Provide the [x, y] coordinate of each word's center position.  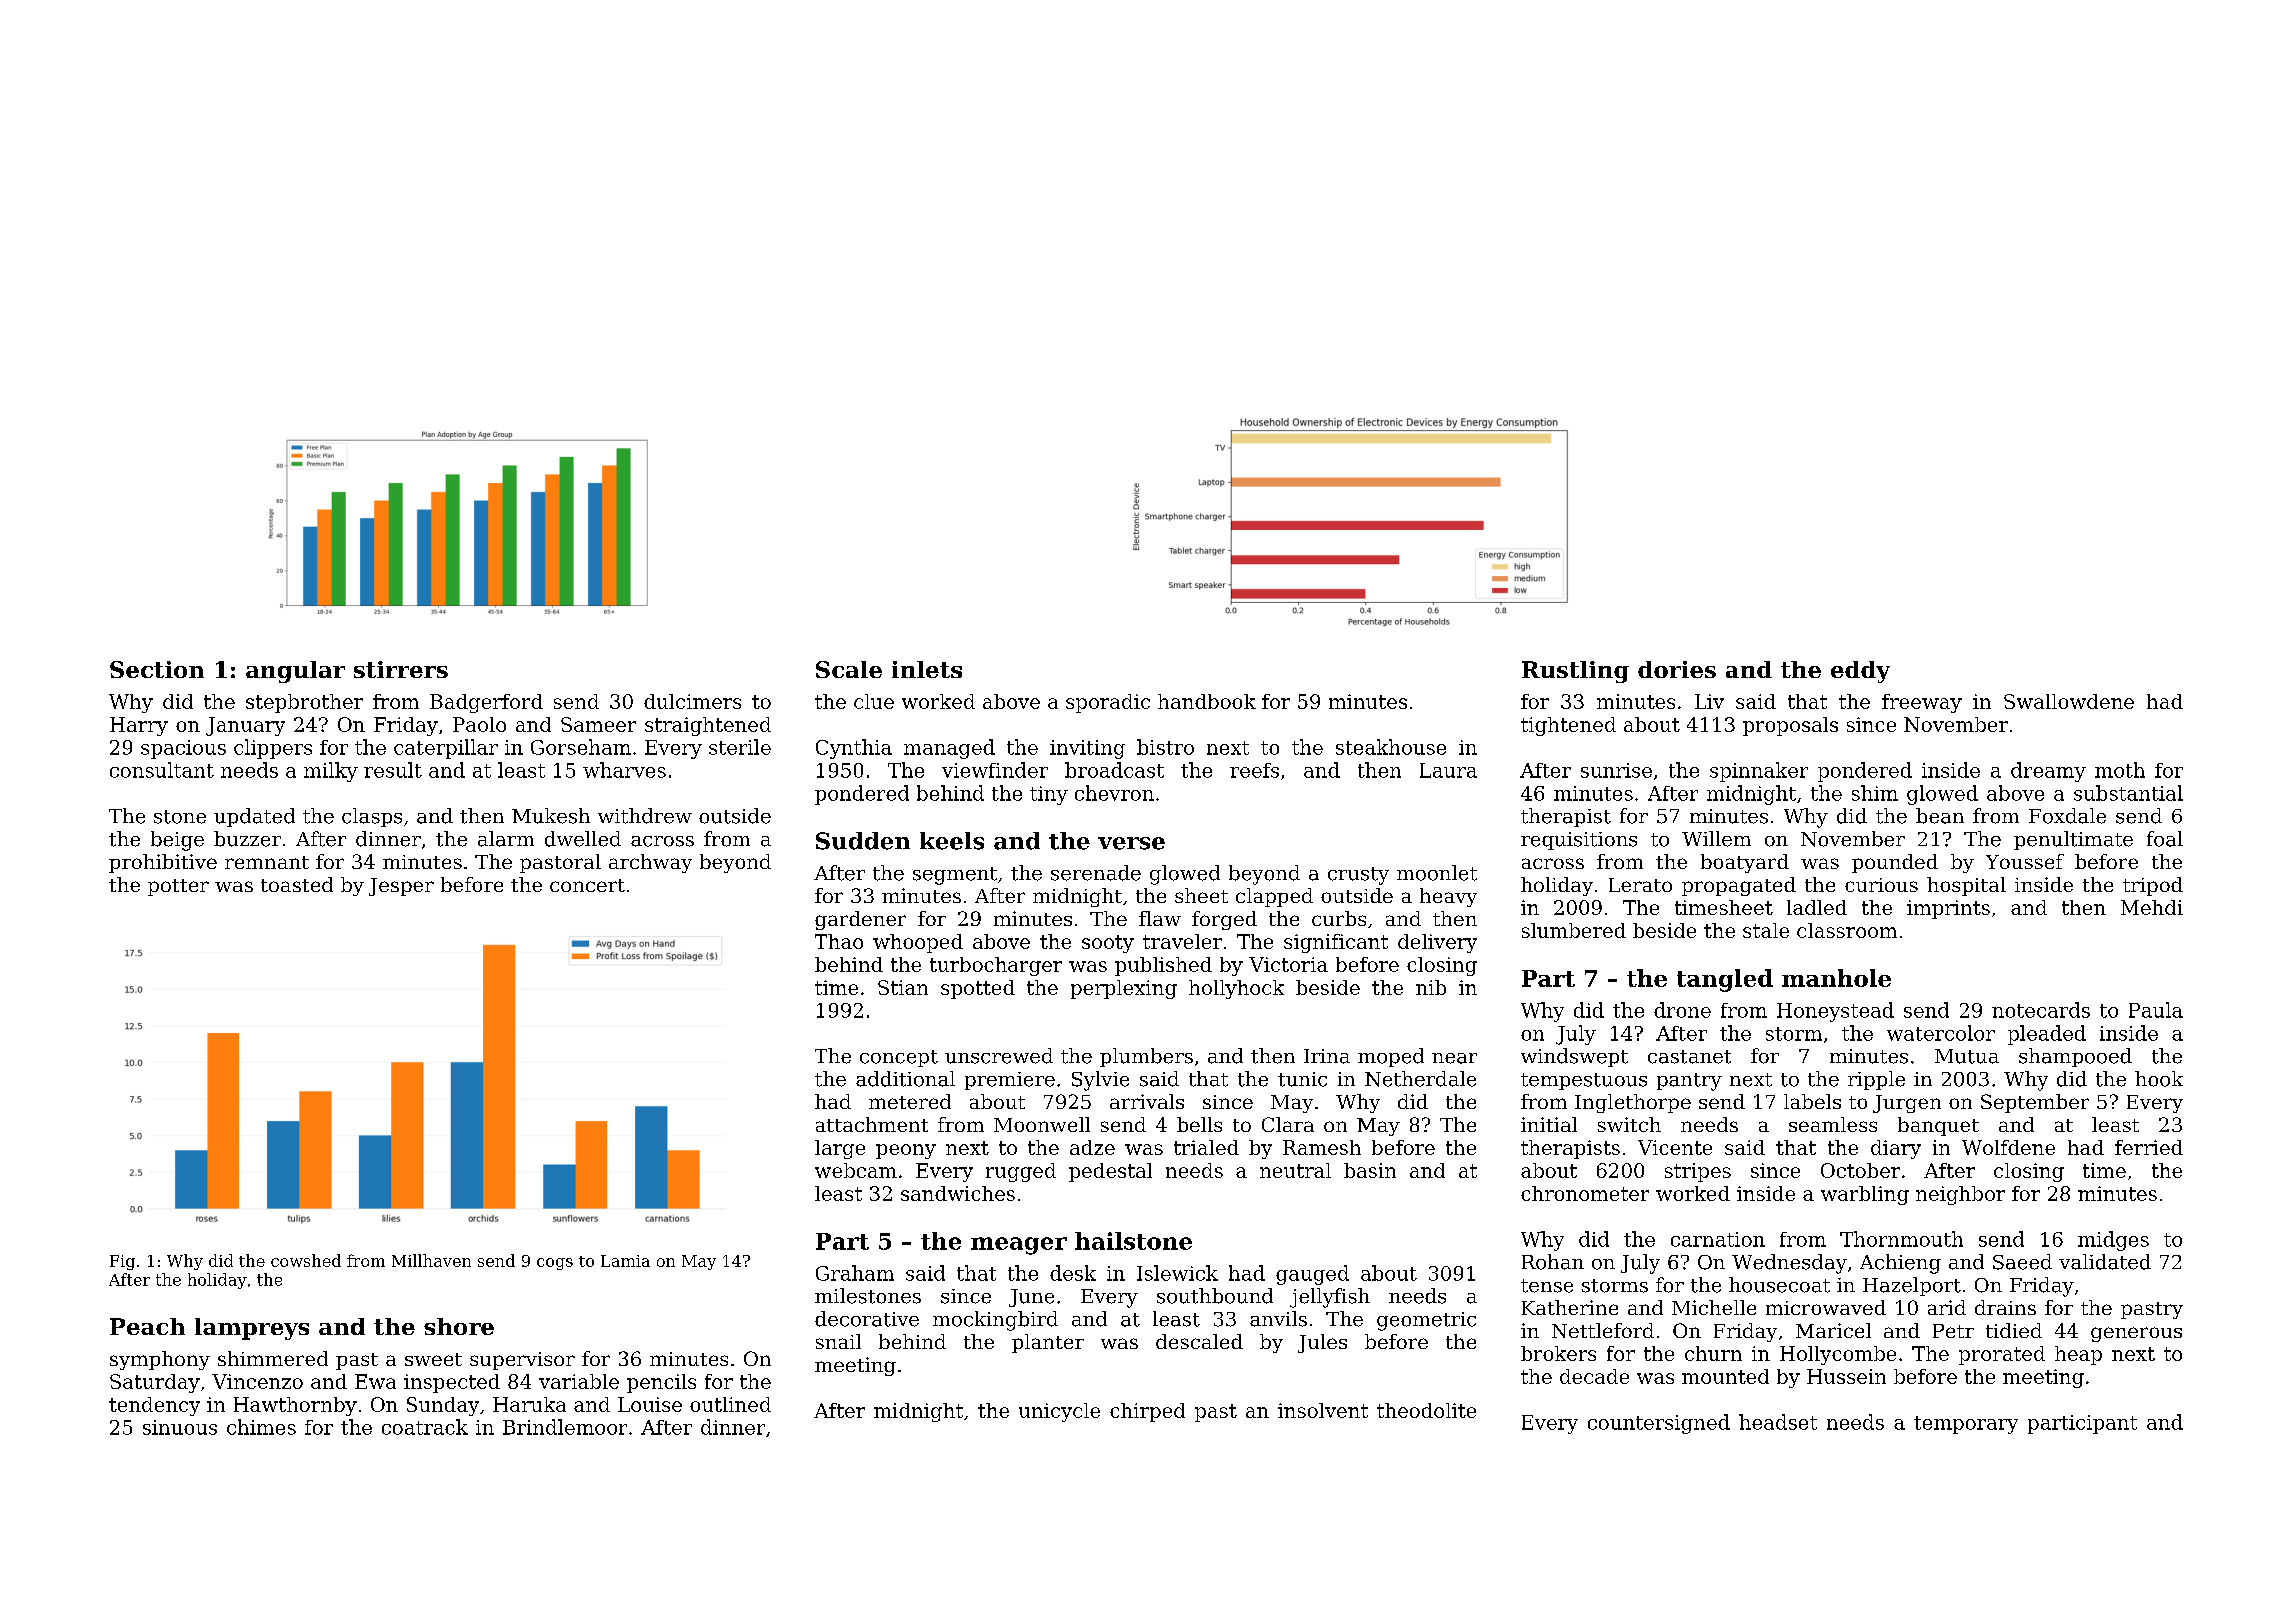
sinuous [180, 1427]
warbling [1865, 1195]
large [840, 1149]
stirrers [401, 669]
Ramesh [1322, 1147]
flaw [1160, 918]
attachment [872, 1124]
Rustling [1575, 672]
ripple [1876, 1080]
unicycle [1059, 1412]
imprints [1948, 909]
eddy [1860, 672]
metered [910, 1101]
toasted [297, 884]
